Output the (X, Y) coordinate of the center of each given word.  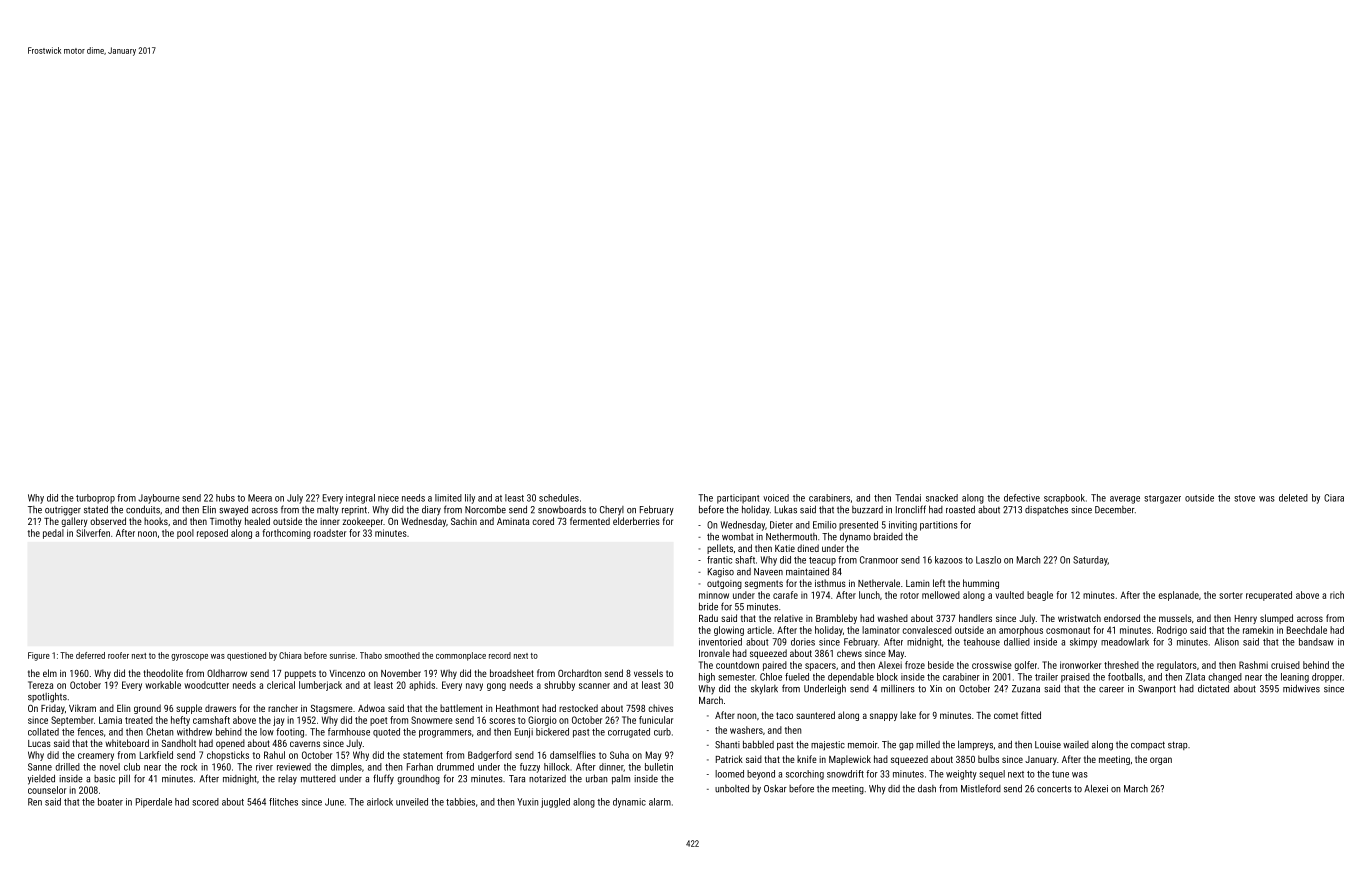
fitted (1031, 715)
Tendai (908, 498)
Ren (35, 802)
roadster (330, 533)
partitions (939, 526)
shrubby (559, 686)
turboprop (95, 499)
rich (1337, 595)
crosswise (992, 665)
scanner (594, 686)
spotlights (47, 697)
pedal (53, 534)
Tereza (40, 685)
